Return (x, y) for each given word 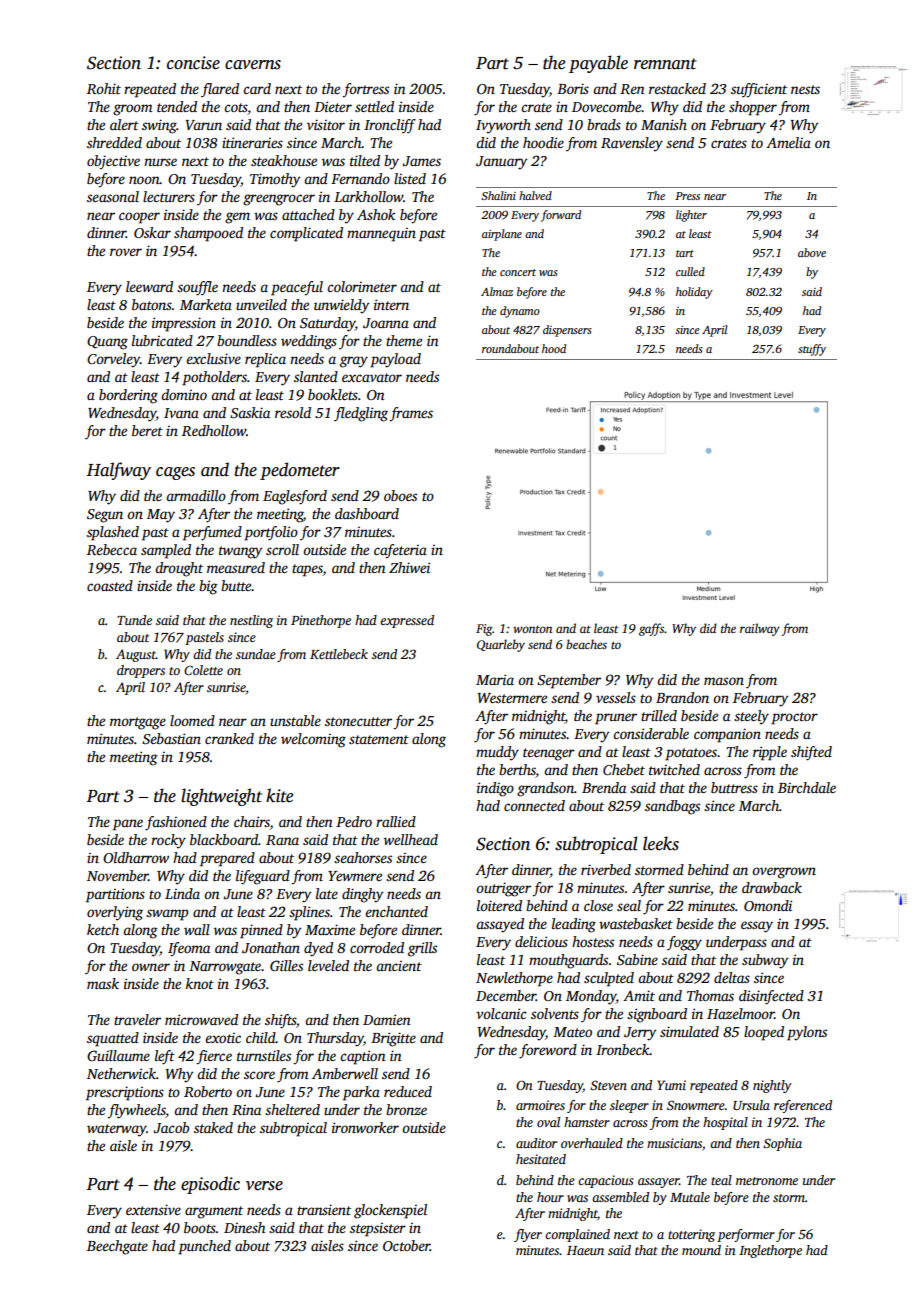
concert (518, 272)
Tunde (134, 620)
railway (760, 629)
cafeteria (400, 551)
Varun (203, 125)
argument (214, 1212)
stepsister (378, 1230)
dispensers (567, 331)
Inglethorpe (770, 1251)
